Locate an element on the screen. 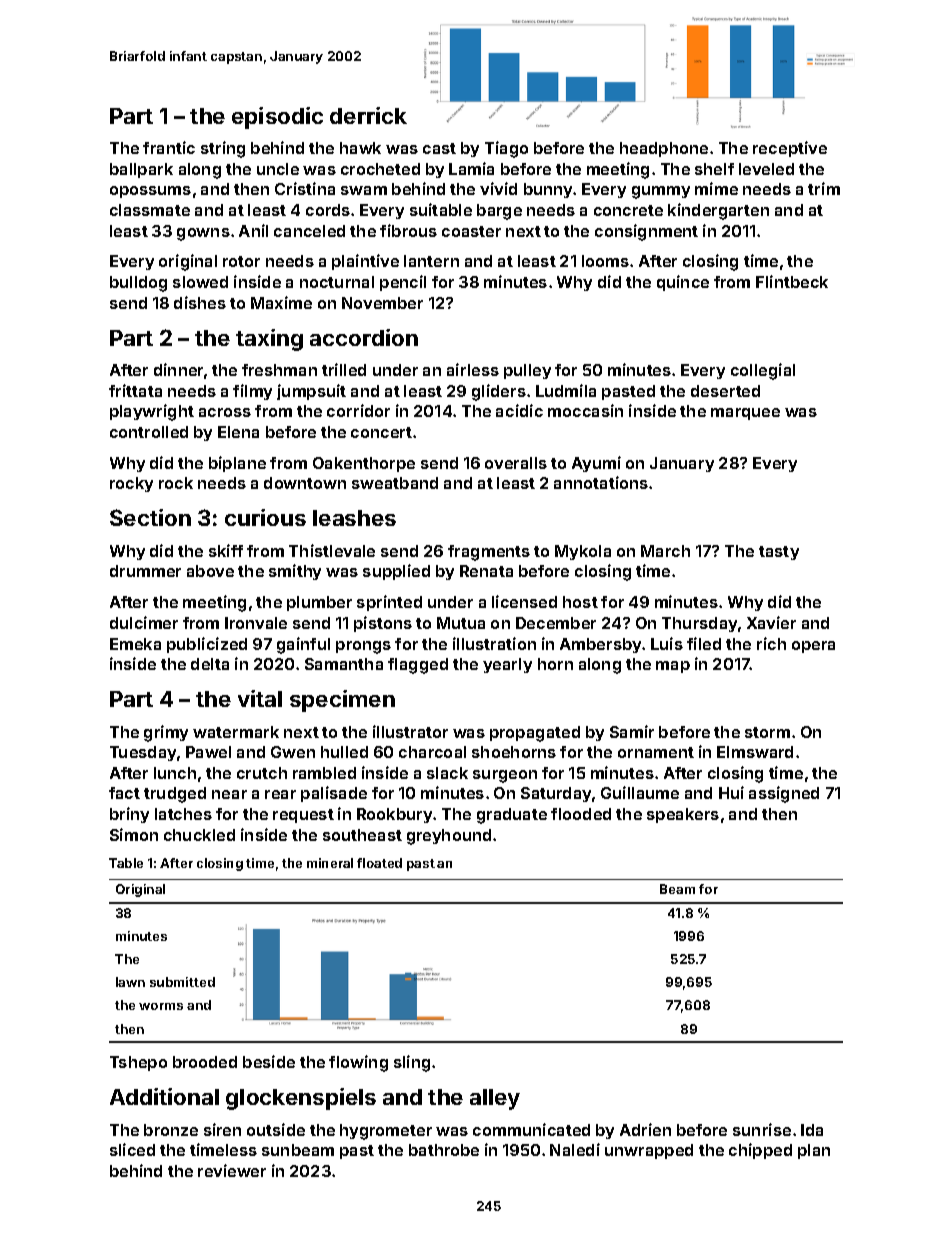 This screenshot has height=1233, width=952. rambled is located at coordinates (324, 773).
